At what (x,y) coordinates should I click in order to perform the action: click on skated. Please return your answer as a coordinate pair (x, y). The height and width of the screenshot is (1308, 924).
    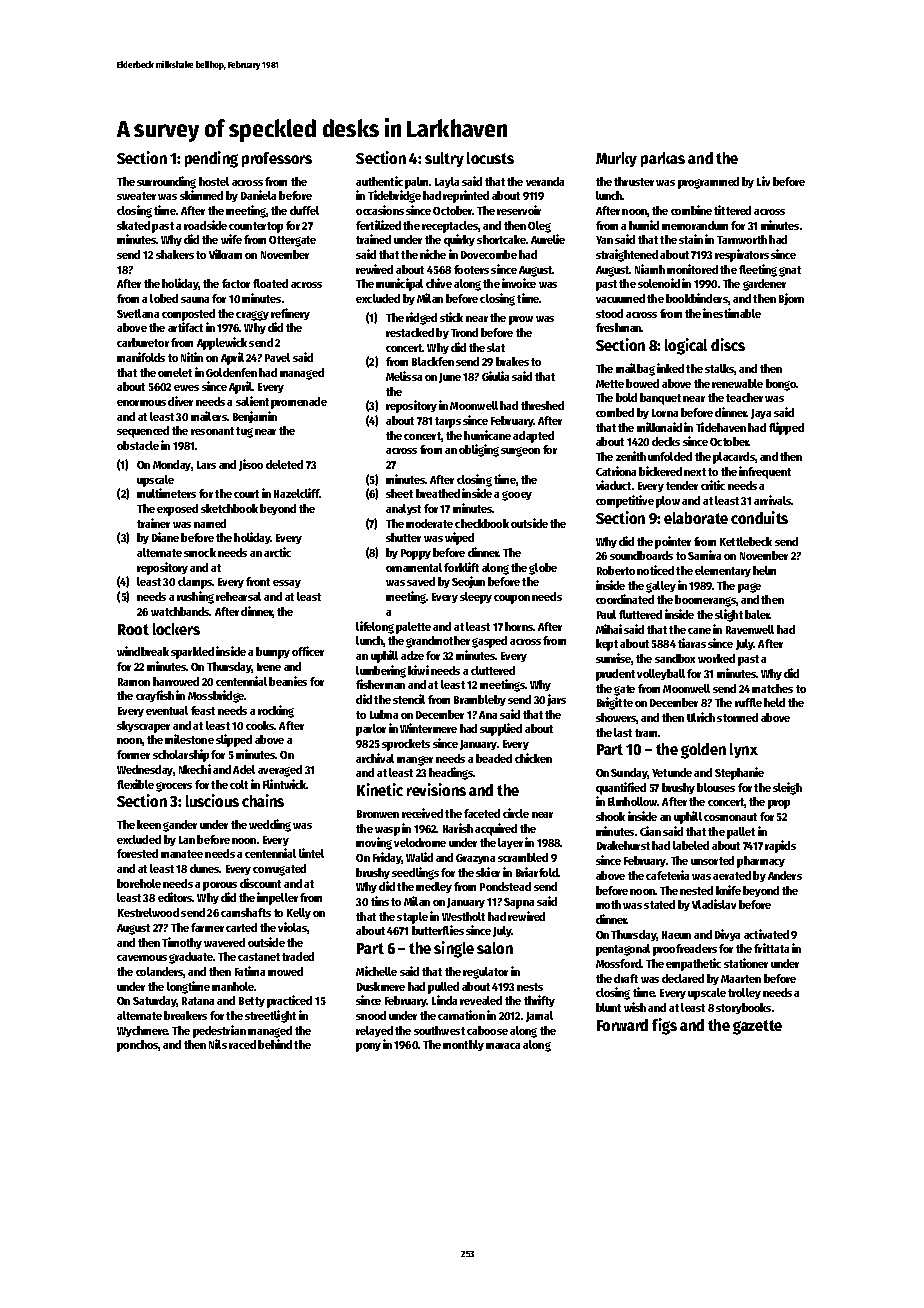
    Looking at the image, I should click on (133, 225).
